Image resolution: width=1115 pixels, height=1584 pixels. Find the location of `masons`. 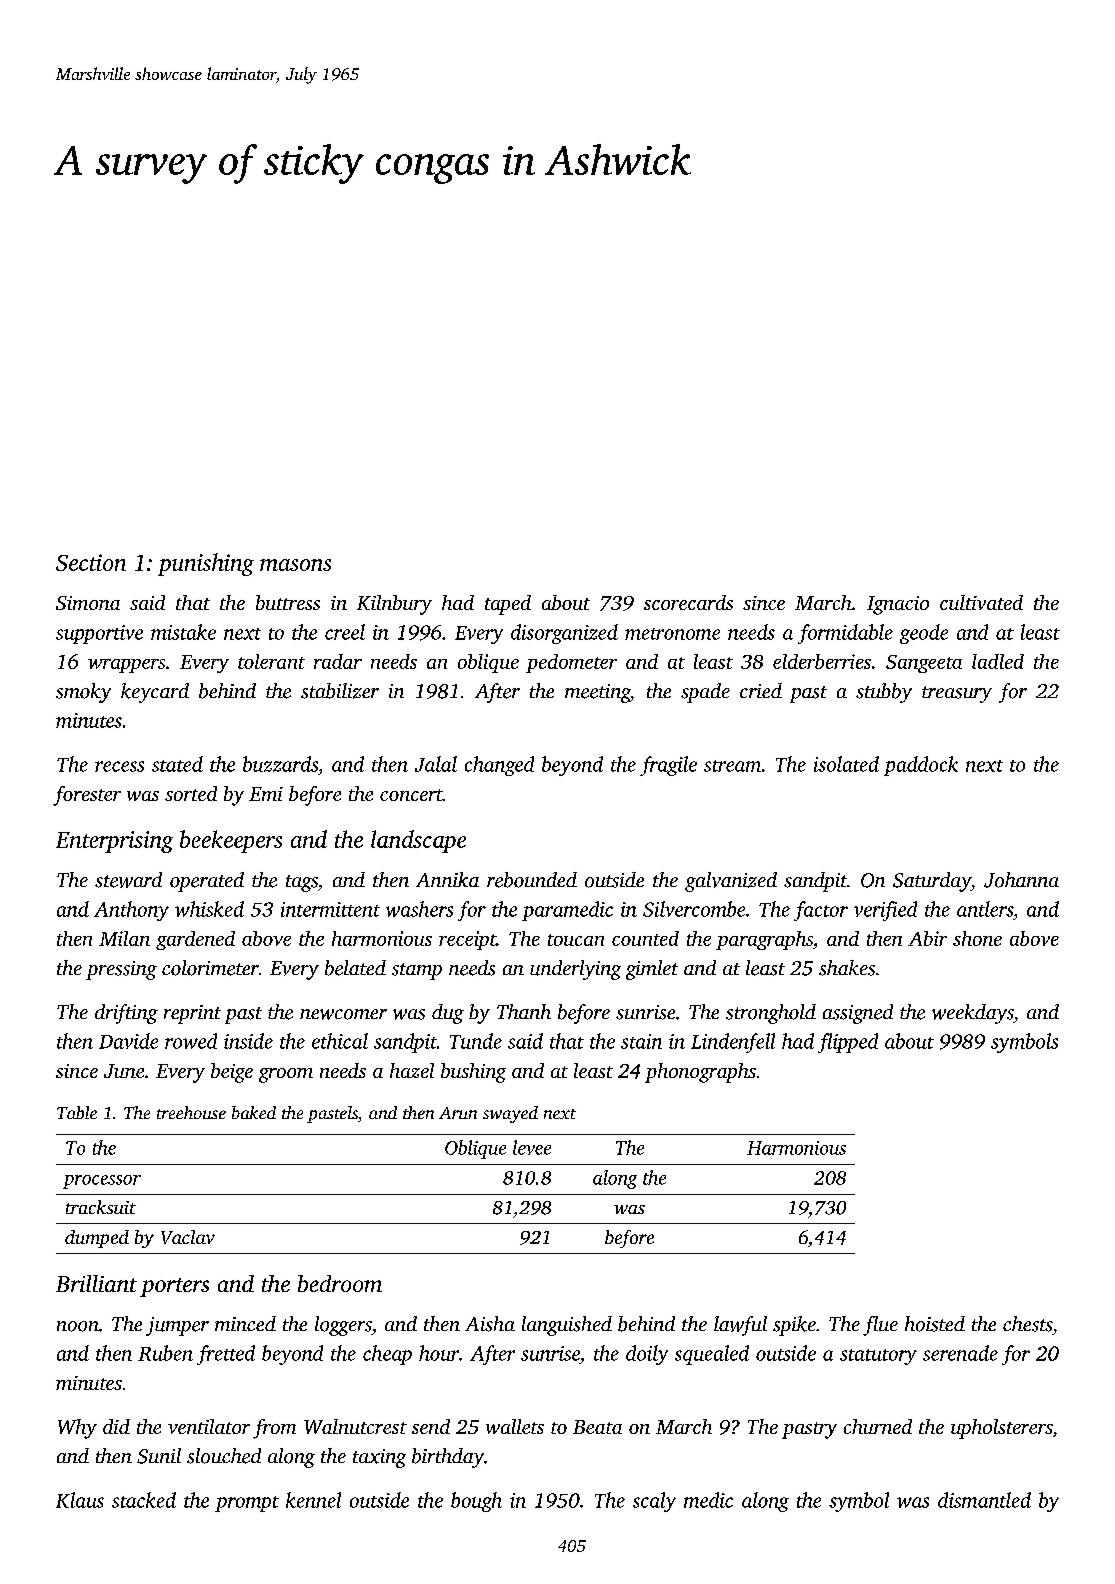

masons is located at coordinates (295, 565).
